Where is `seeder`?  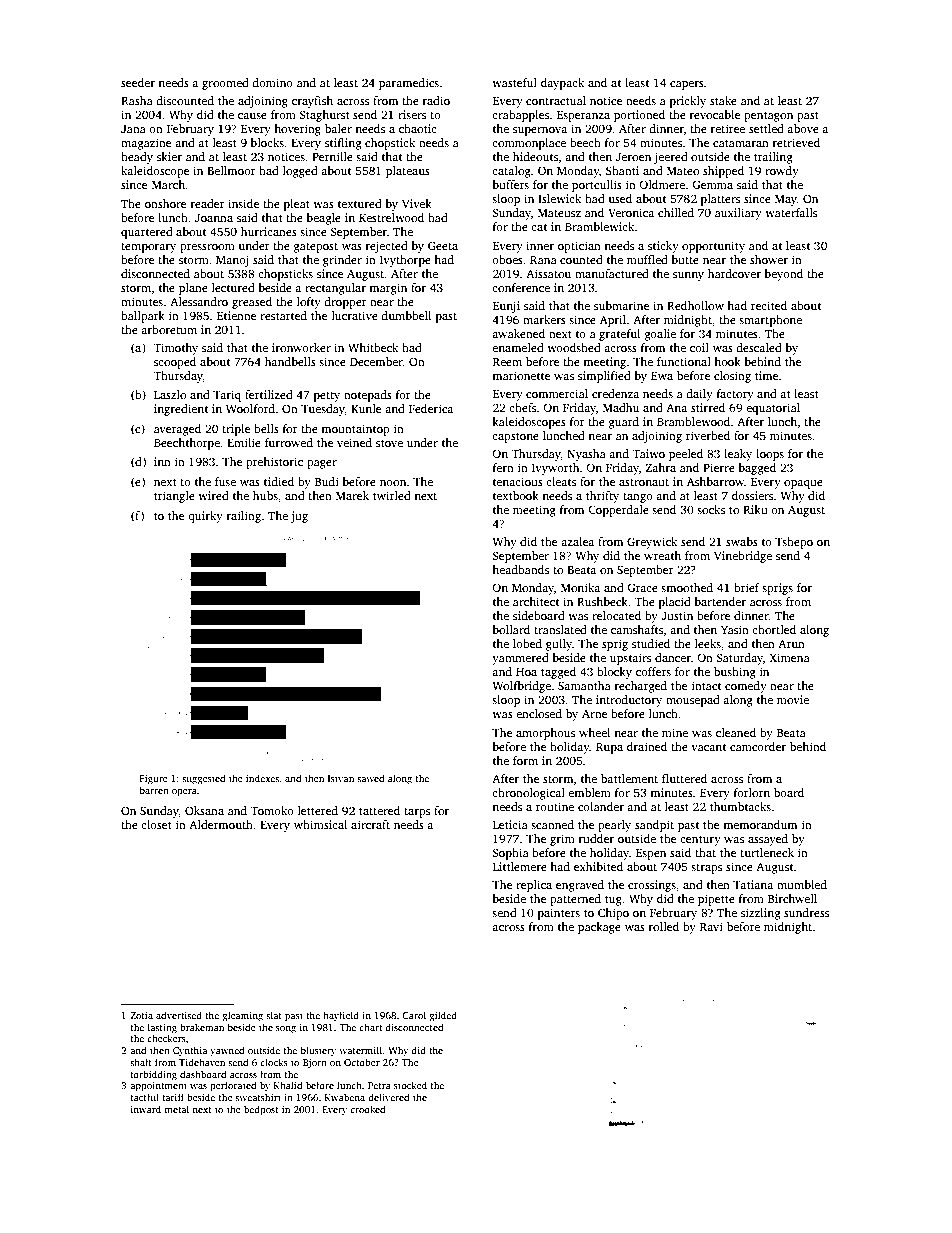 seeder is located at coordinates (138, 82).
